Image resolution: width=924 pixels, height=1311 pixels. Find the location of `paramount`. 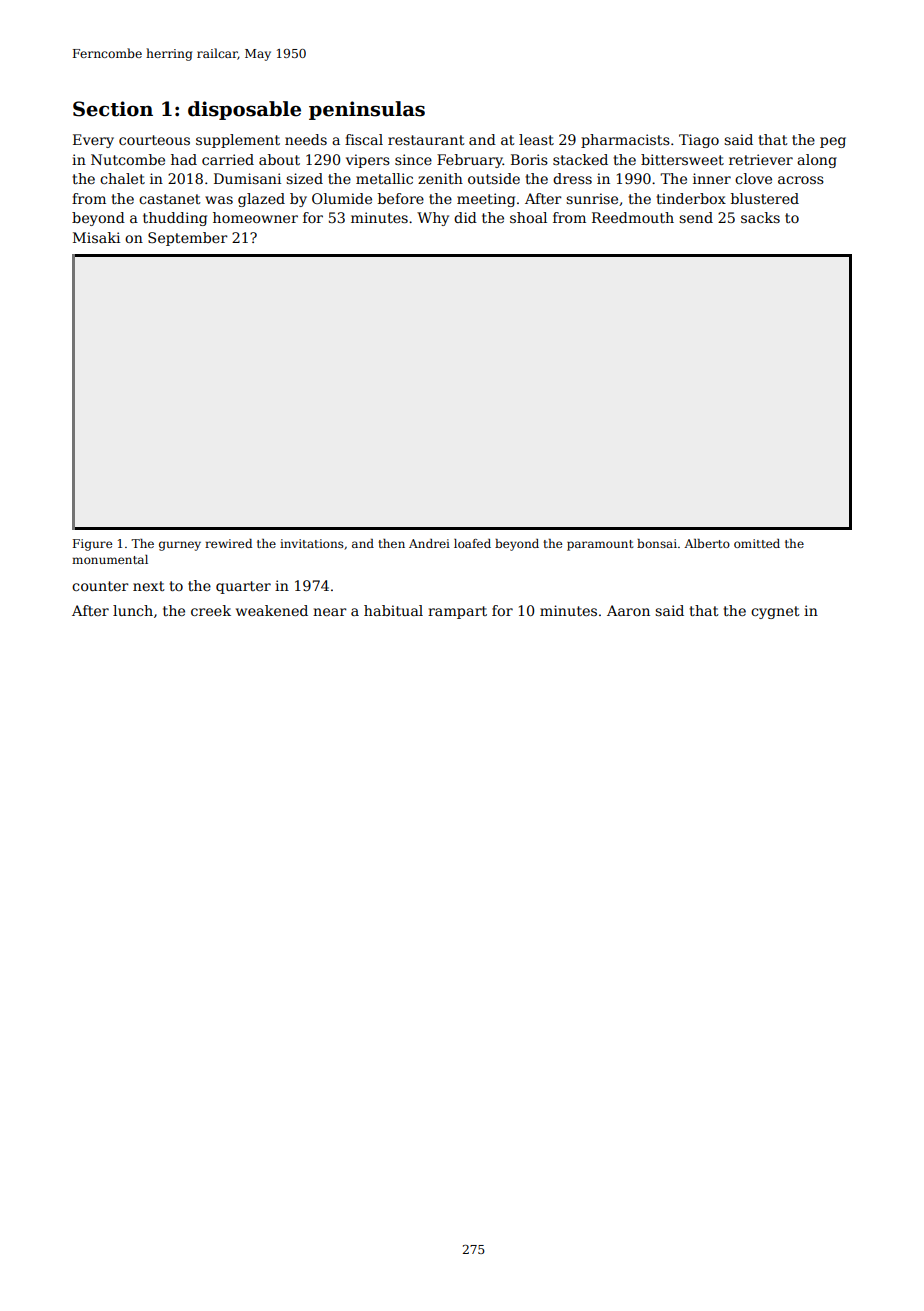

paramount is located at coordinates (600, 545).
